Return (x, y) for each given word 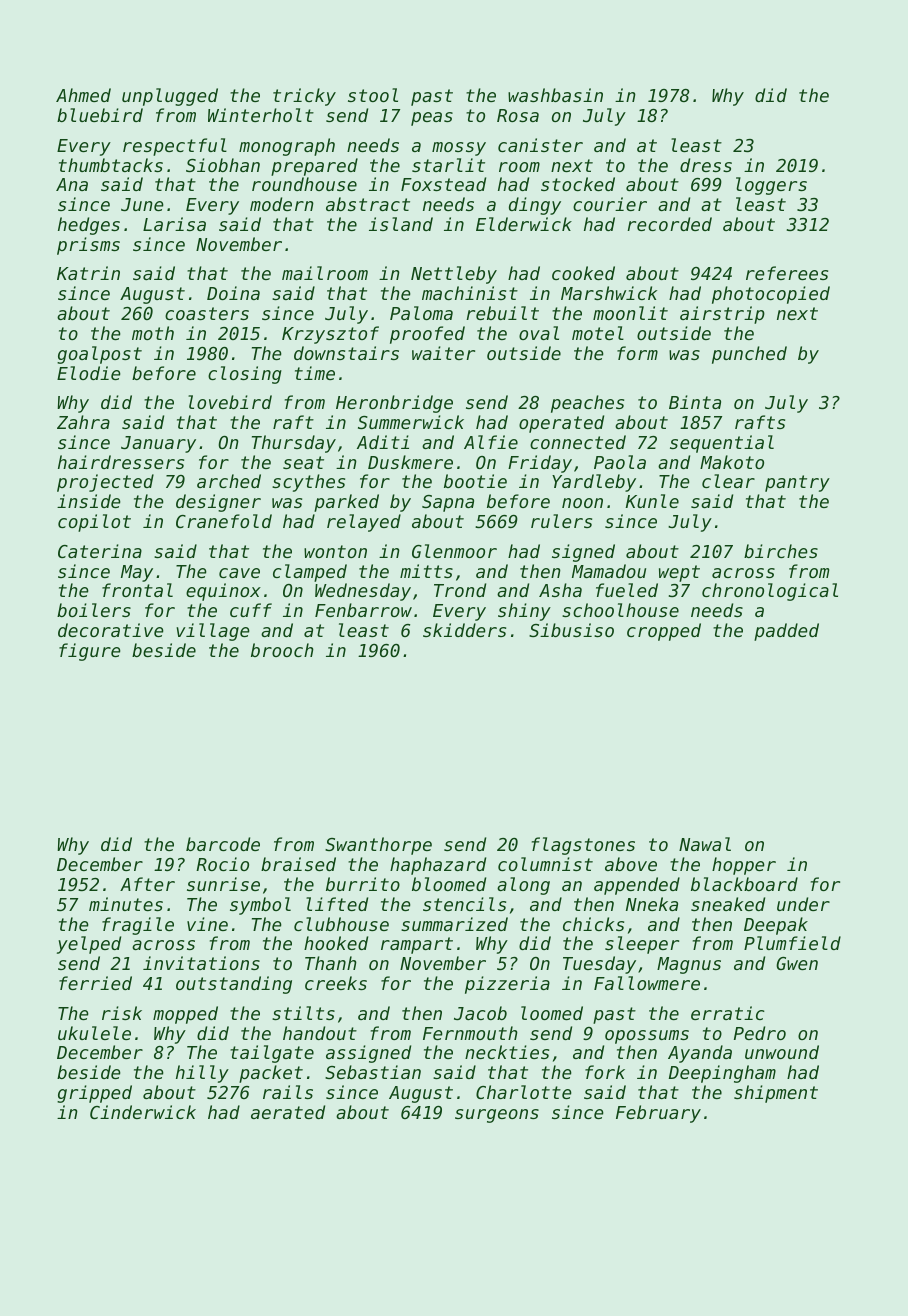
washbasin (555, 95)
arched (229, 481)
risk (122, 1013)
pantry (797, 483)
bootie (475, 481)
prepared (314, 167)
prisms (88, 246)
